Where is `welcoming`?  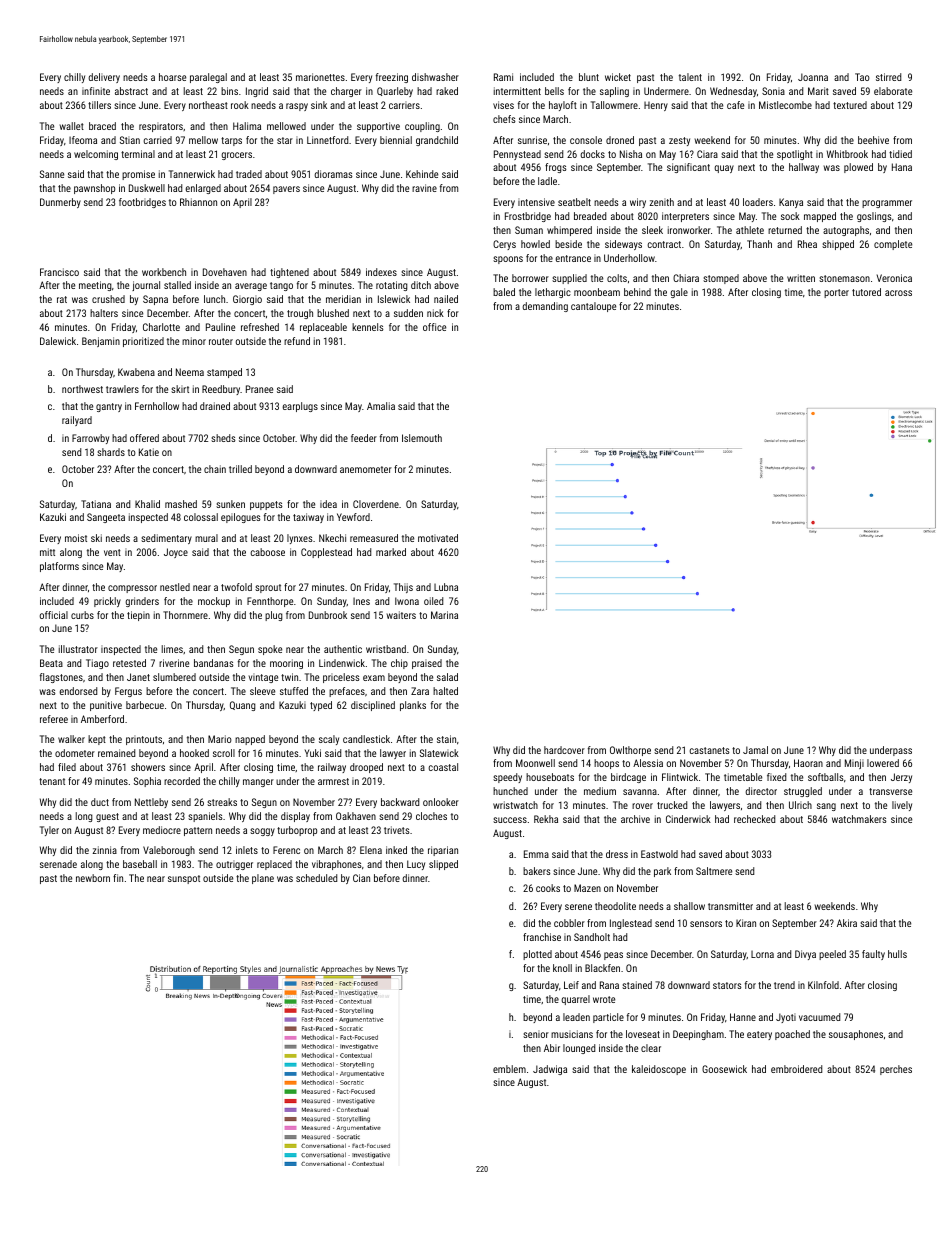
welcoming is located at coordinates (96, 155).
